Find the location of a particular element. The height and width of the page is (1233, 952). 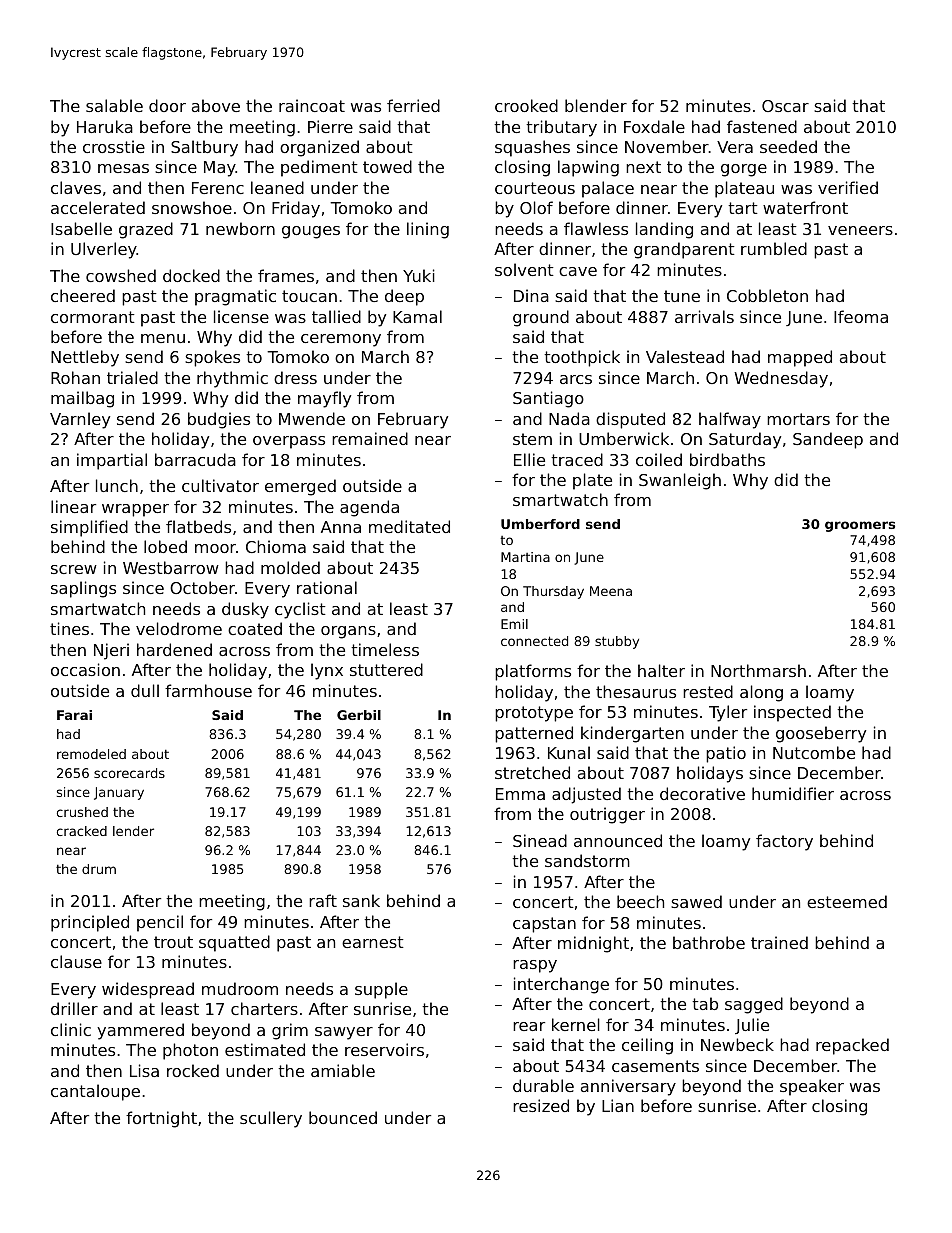

cave is located at coordinates (578, 271).
